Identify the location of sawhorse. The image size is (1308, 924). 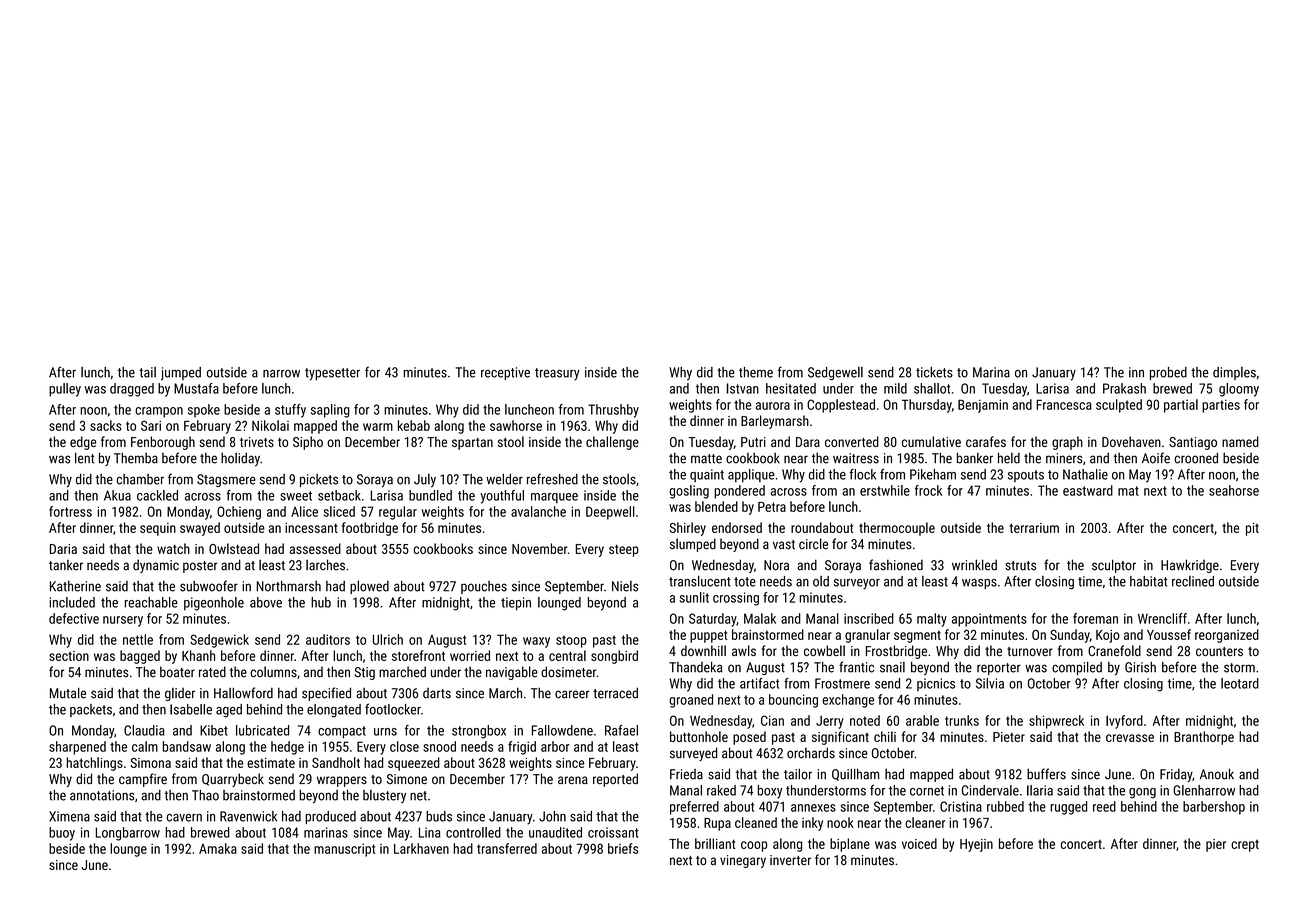
(516, 425).
